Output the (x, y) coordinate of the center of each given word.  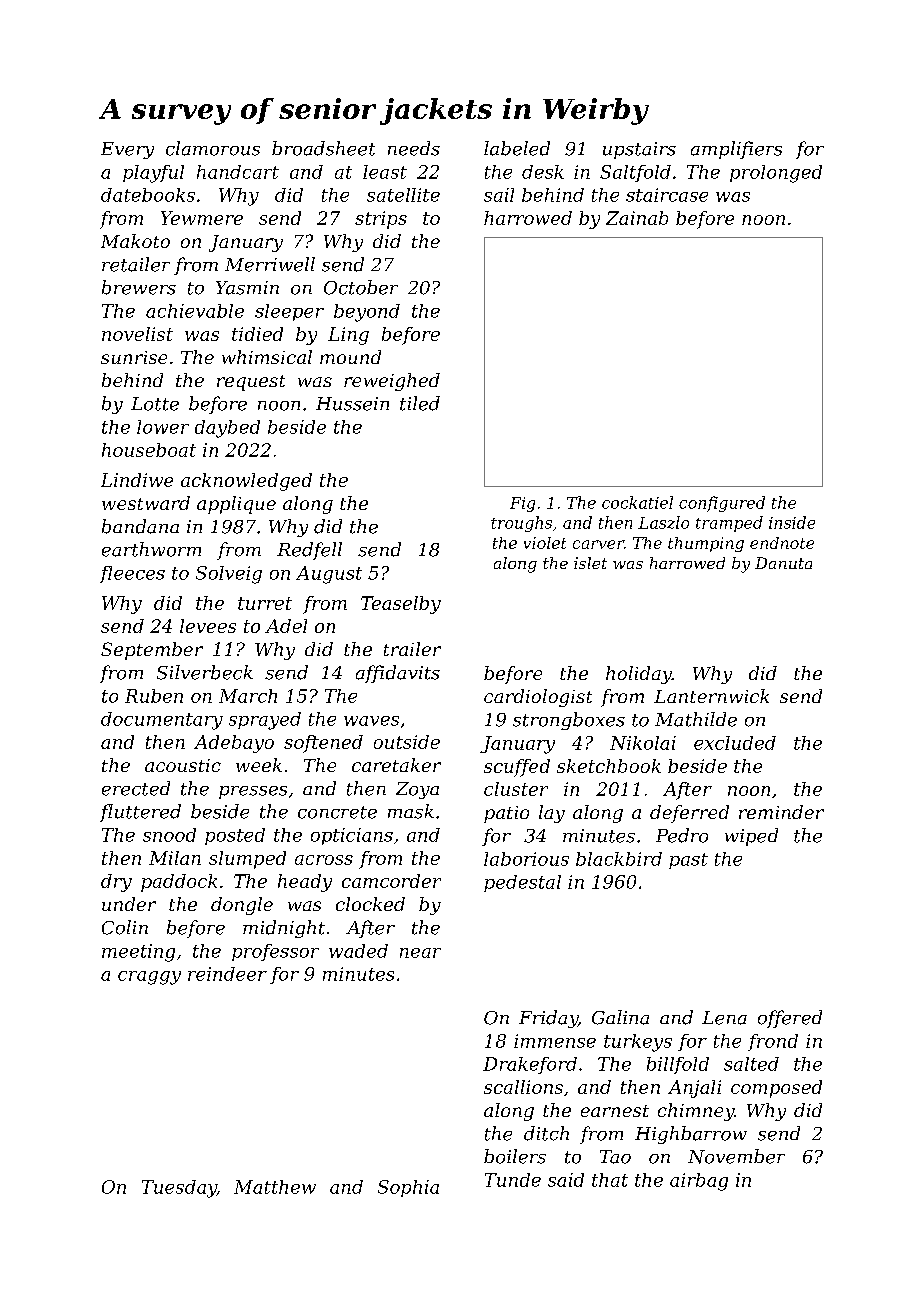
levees (208, 626)
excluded (735, 743)
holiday (639, 675)
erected (136, 788)
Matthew (275, 1187)
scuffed (517, 768)
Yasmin (247, 288)
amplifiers (736, 150)
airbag (699, 1182)
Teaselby (401, 605)
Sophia (408, 1188)
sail (499, 195)
